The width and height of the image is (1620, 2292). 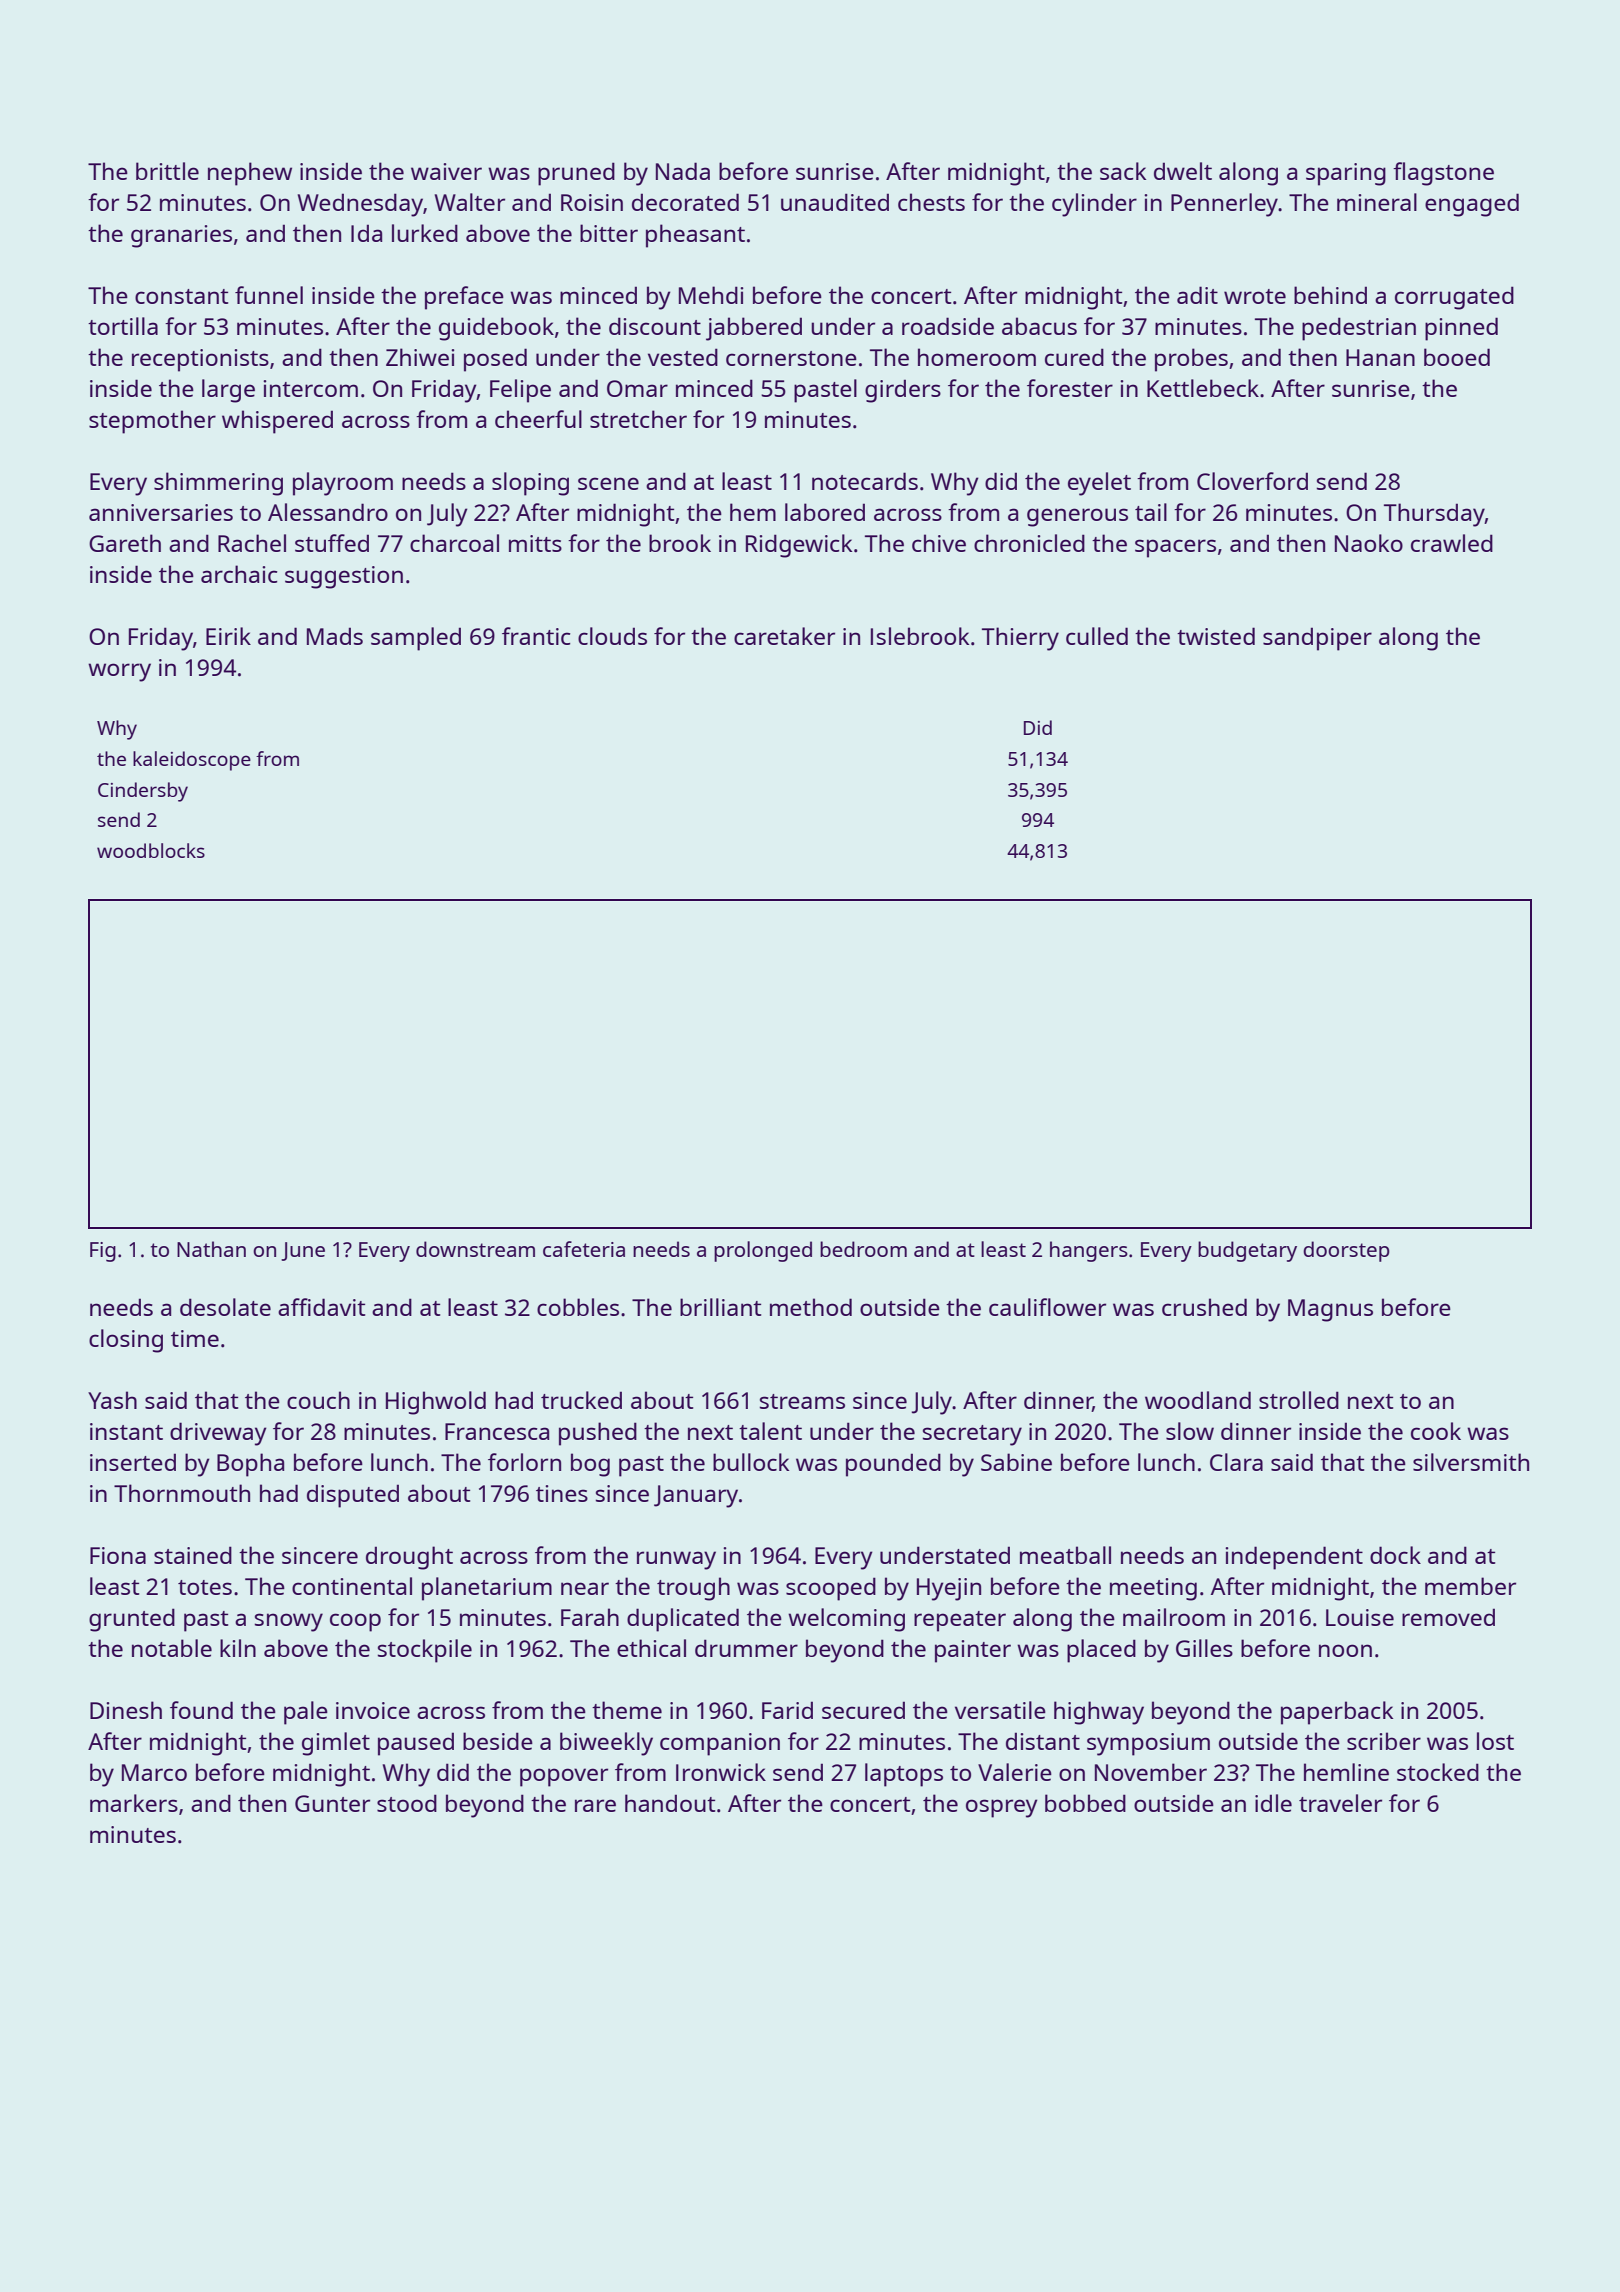 I want to click on member, so click(x=1470, y=1586).
